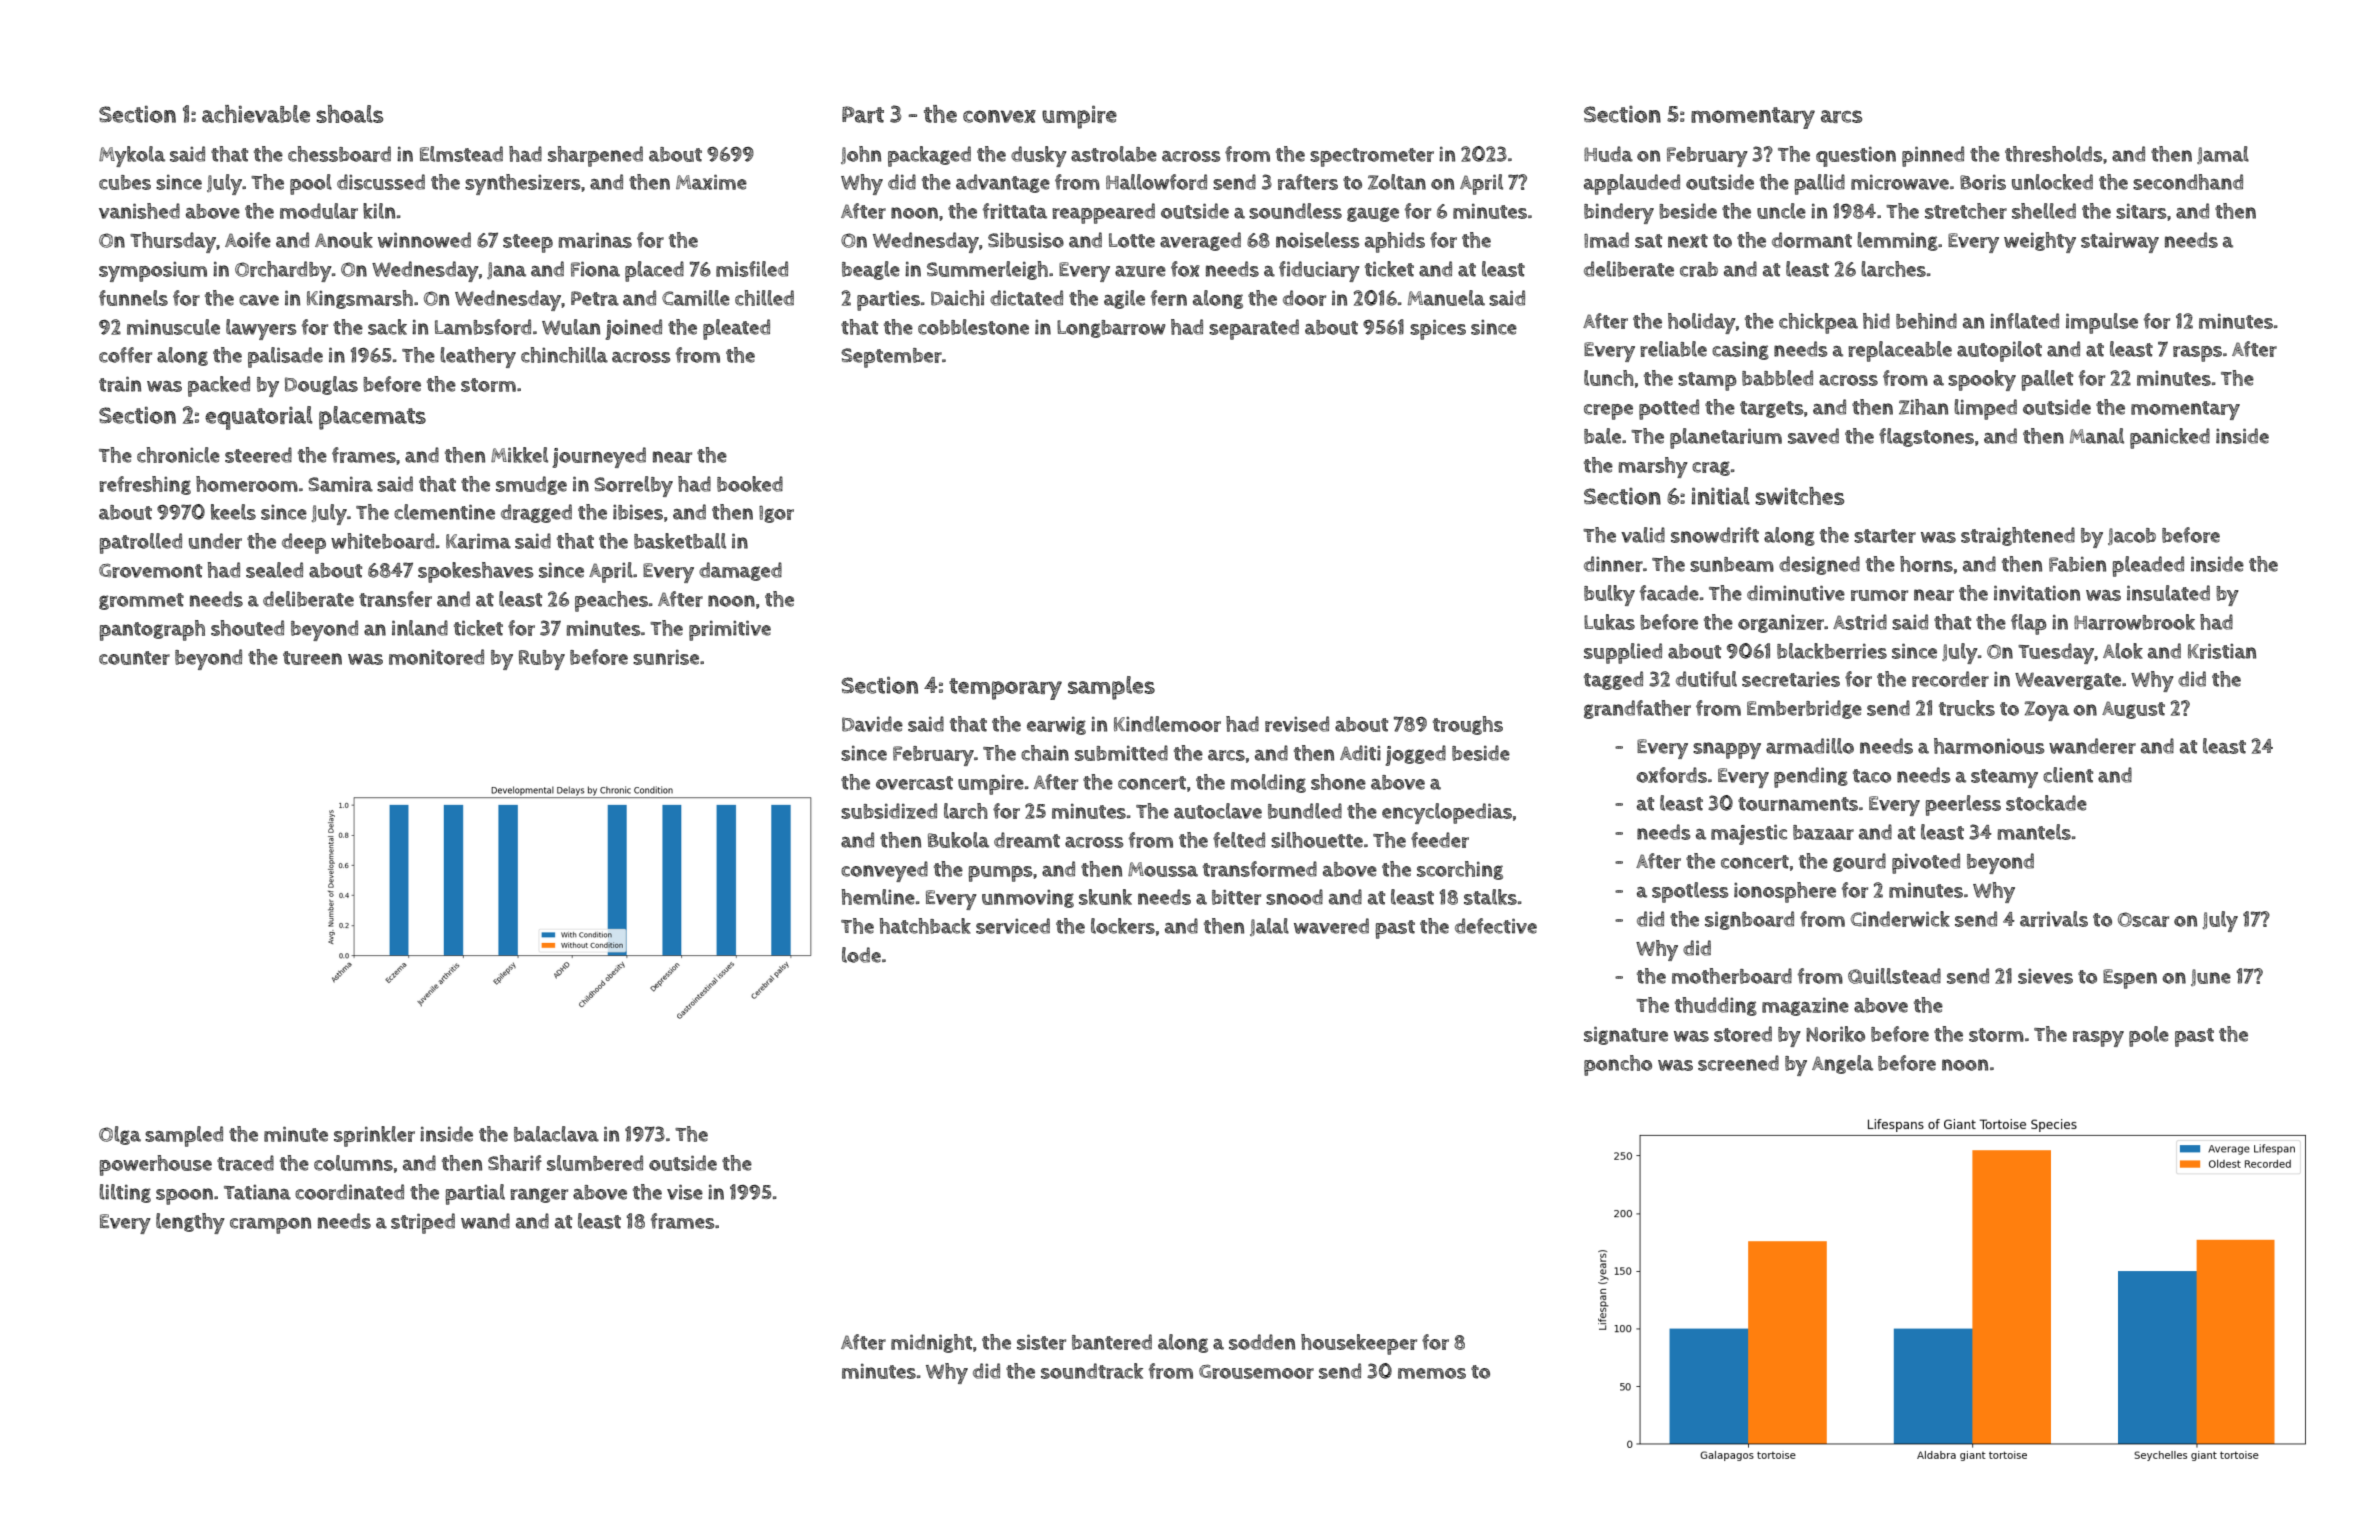 The image size is (2380, 1540). Describe the element at coordinates (436, 657) in the document. I see `monitored` at that location.
